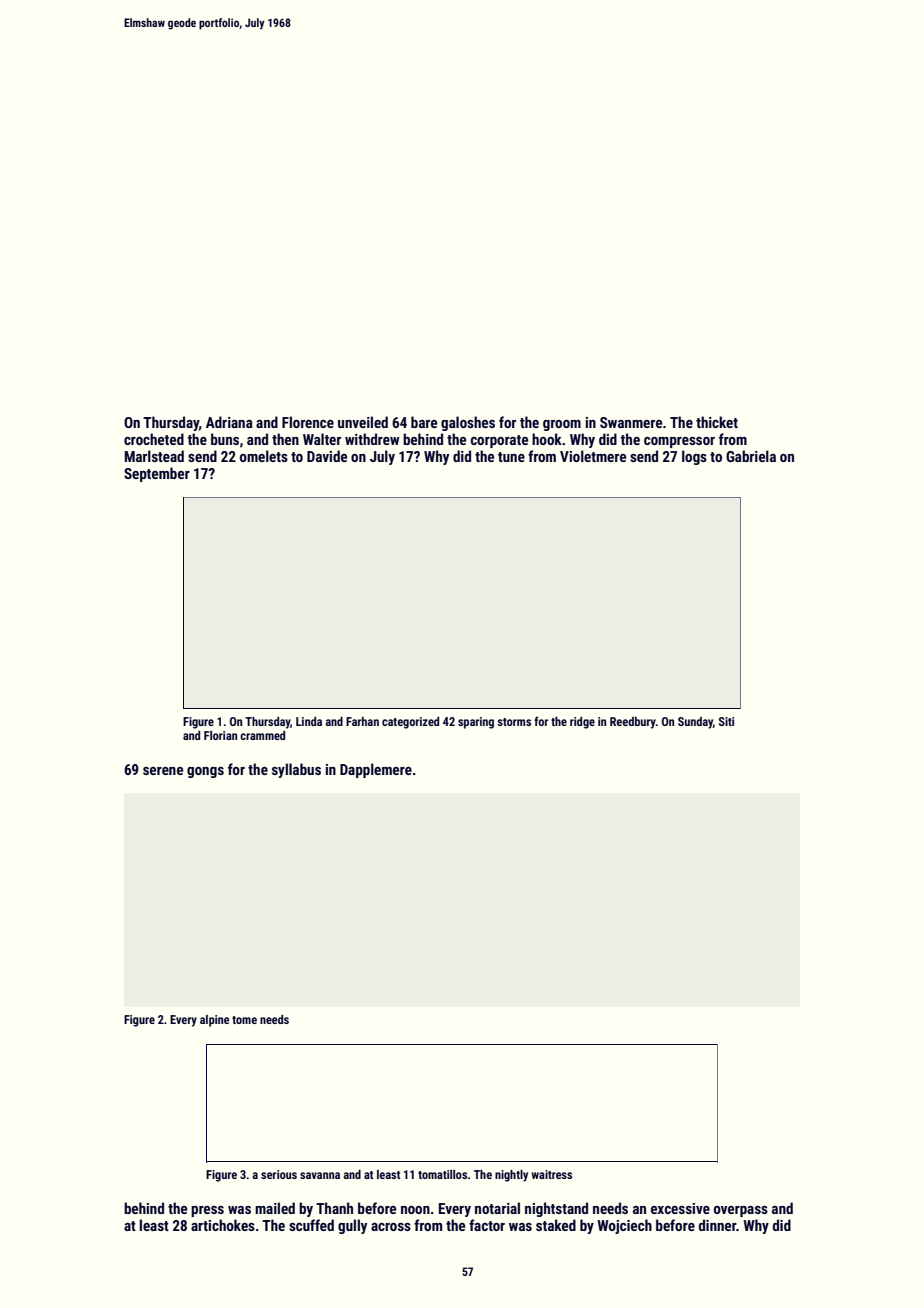 The height and width of the page is (1308, 924). I want to click on alpine, so click(215, 1021).
